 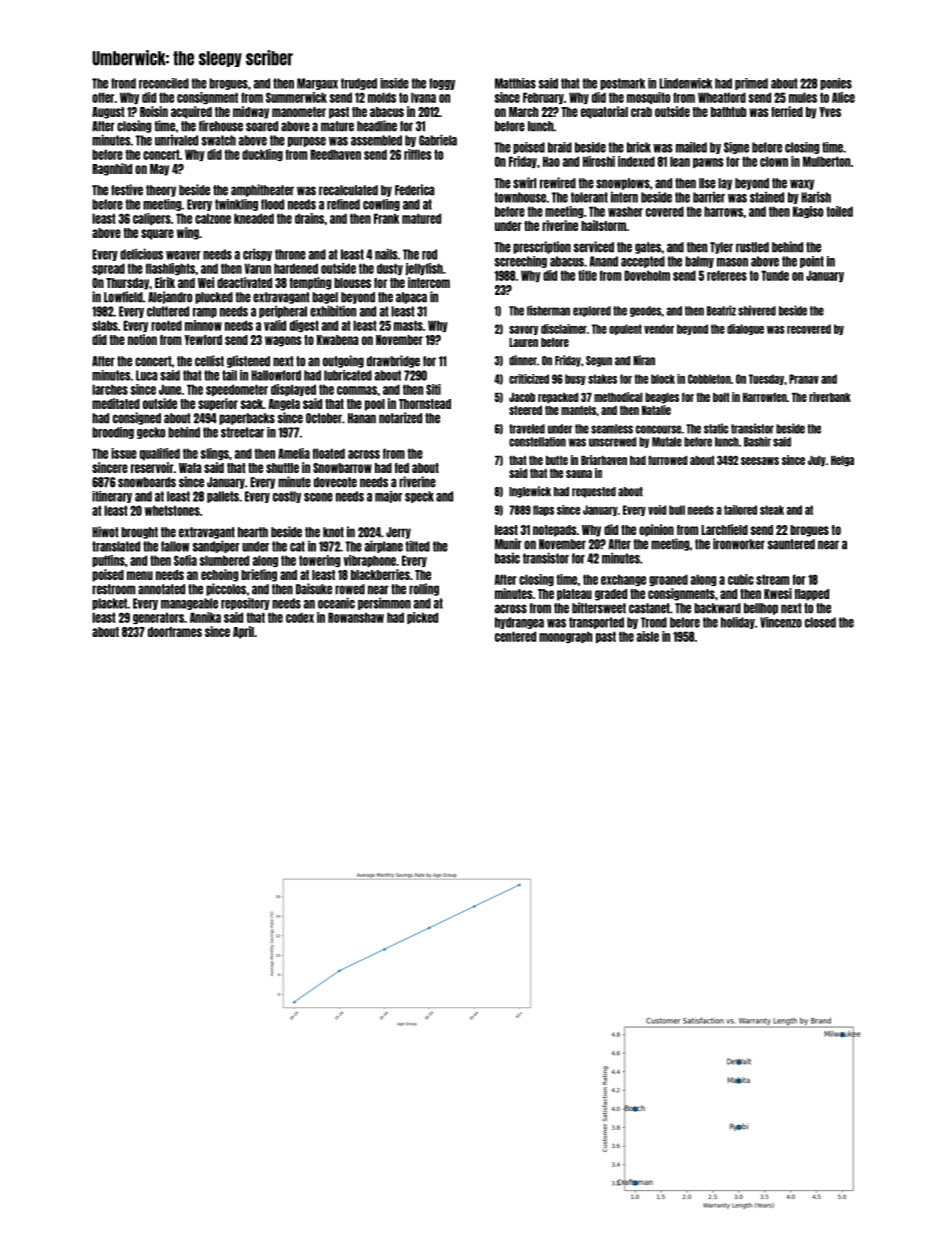 I want to click on midway, so click(x=251, y=112).
